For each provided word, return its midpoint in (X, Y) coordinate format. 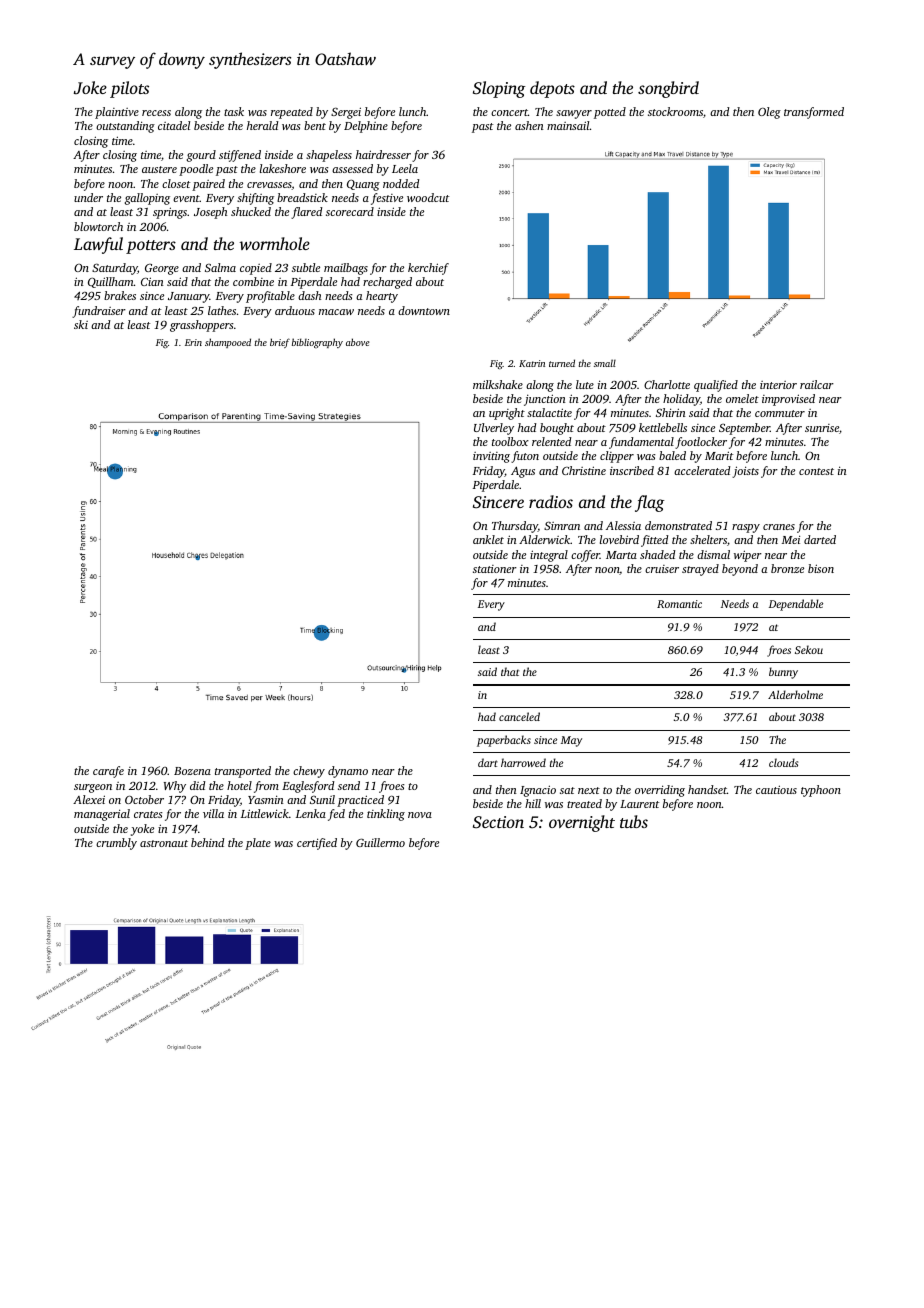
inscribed (632, 470)
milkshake (498, 384)
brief (280, 343)
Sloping (499, 89)
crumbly (116, 844)
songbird (668, 89)
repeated (292, 113)
